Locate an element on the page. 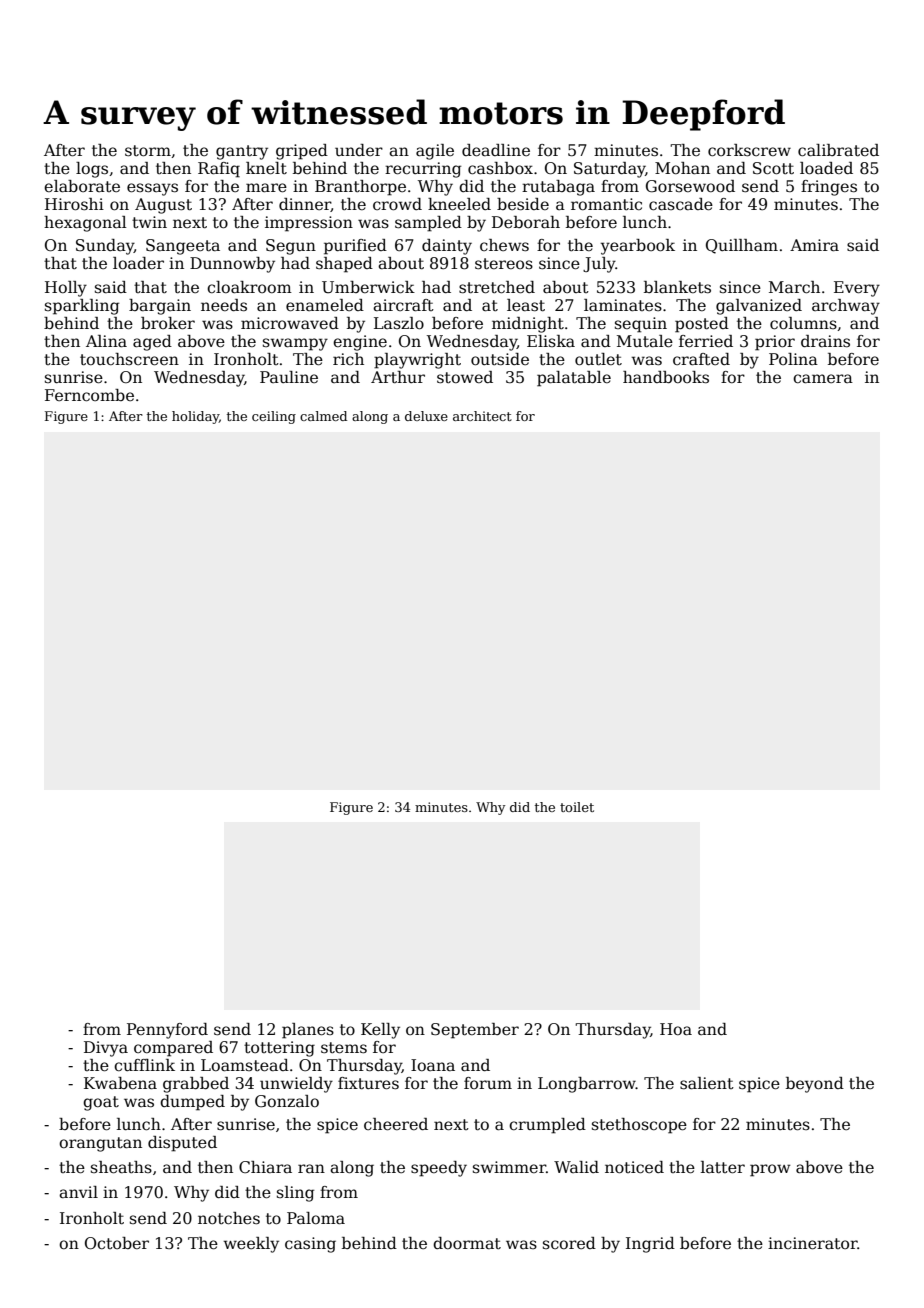 This document has width=924, height=1308. camera is located at coordinates (823, 379).
